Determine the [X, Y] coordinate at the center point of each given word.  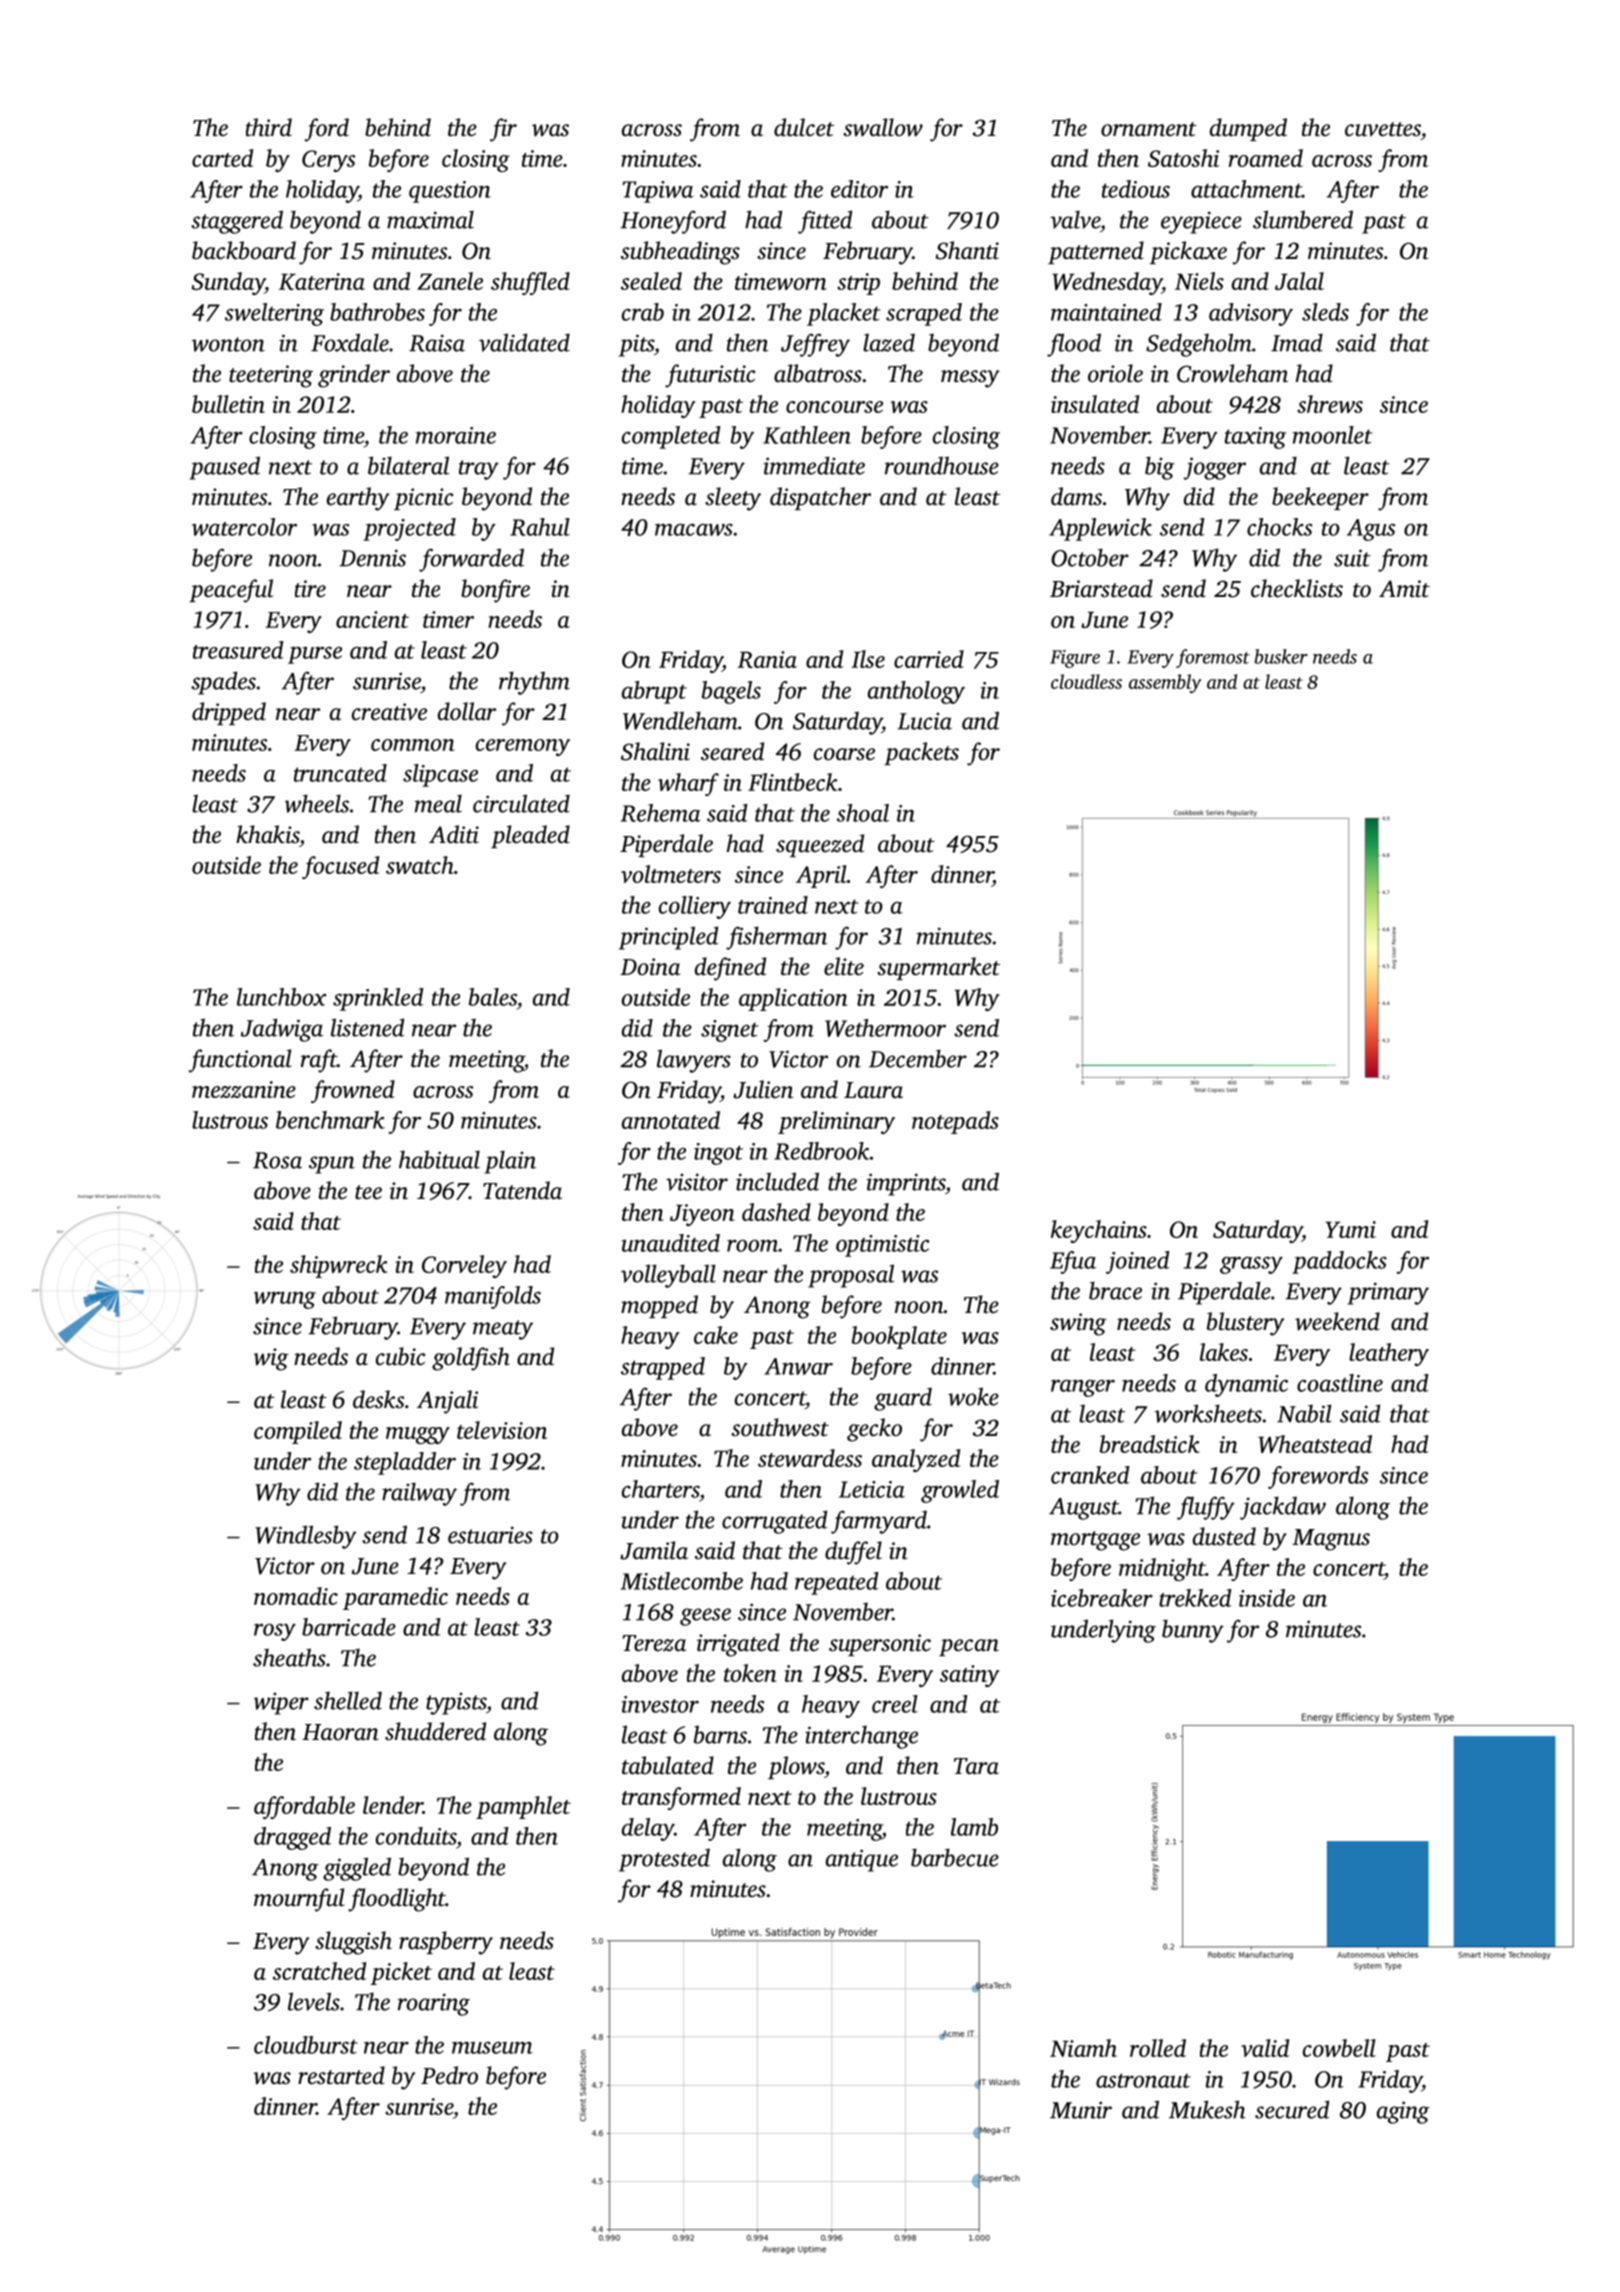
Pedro [449, 2075]
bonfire [495, 591]
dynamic [1246, 1385]
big [1160, 468]
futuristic [710, 376]
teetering [271, 376]
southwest [780, 1427]
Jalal [1299, 281]
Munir [1081, 2110]
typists [456, 1704]
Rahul [540, 527]
